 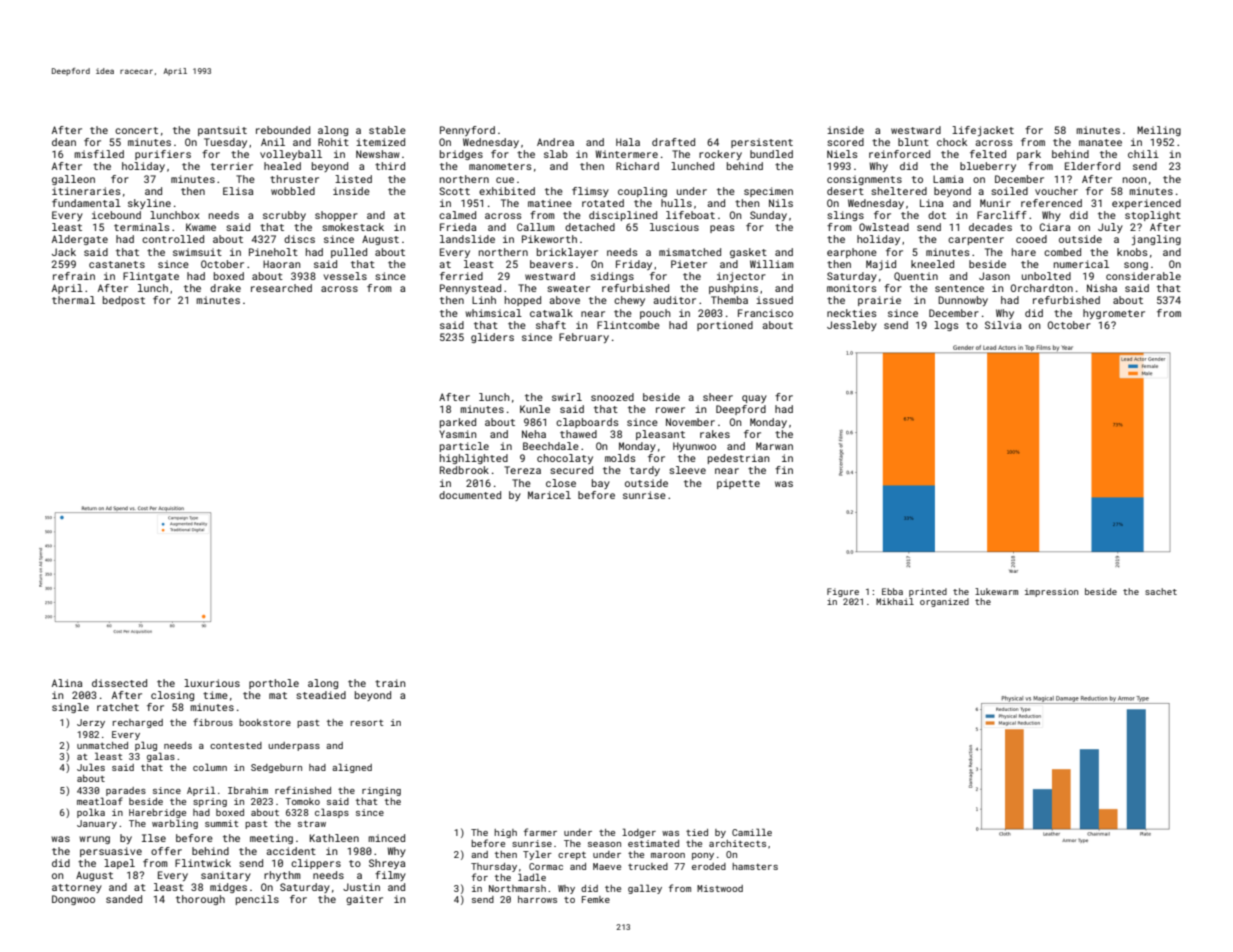 What do you see at coordinates (843, 592) in the screenshot?
I see `Figure` at bounding box center [843, 592].
